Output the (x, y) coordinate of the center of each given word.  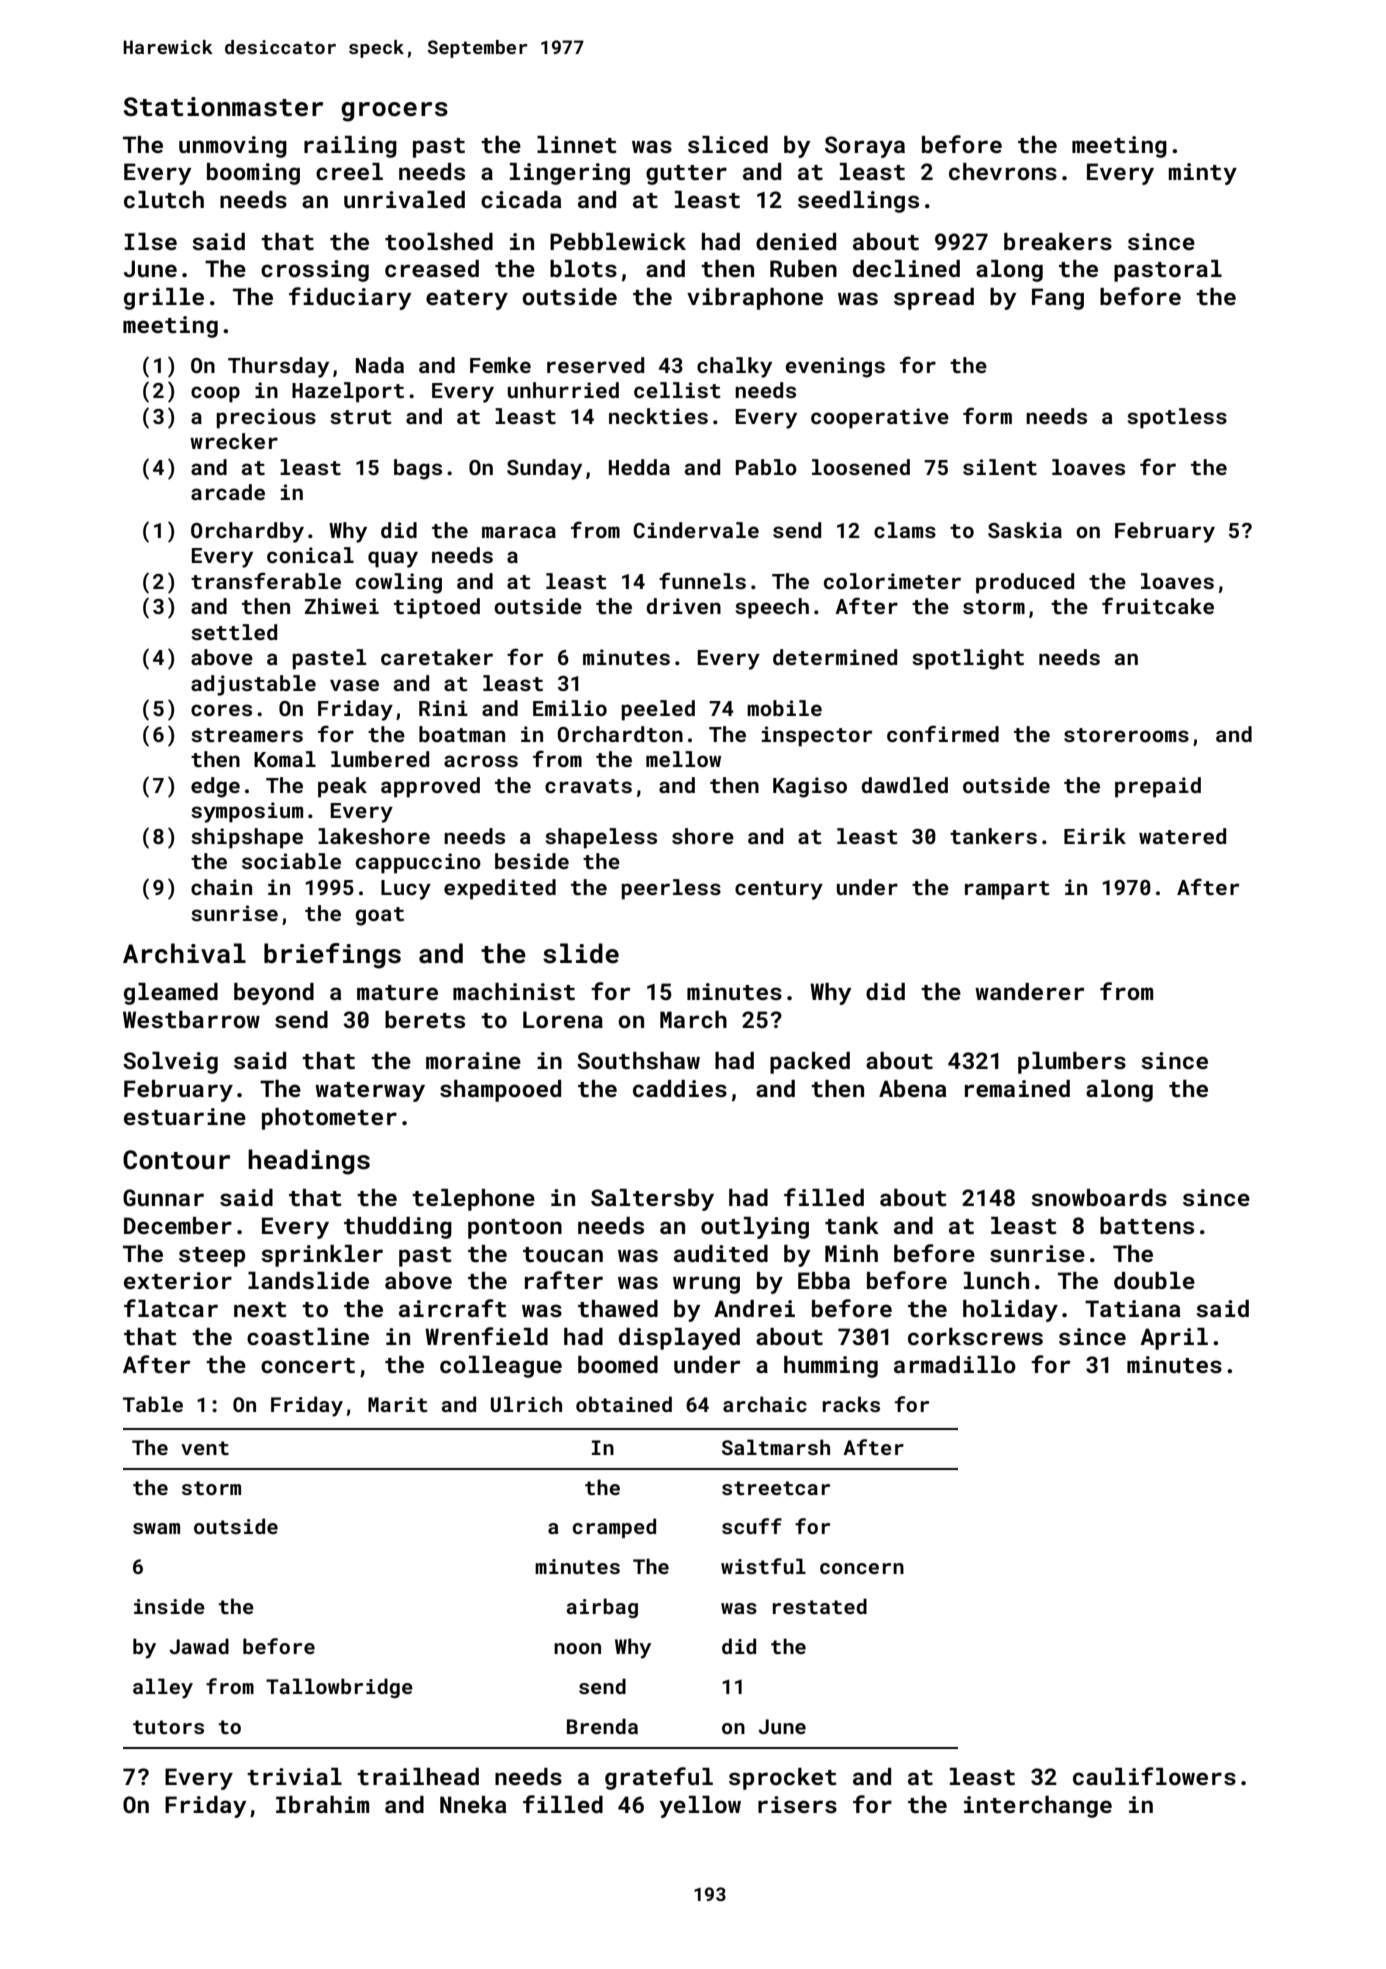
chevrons (1003, 171)
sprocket (783, 1779)
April (1174, 1339)
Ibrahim (322, 1804)
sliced (728, 144)
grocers (394, 112)
